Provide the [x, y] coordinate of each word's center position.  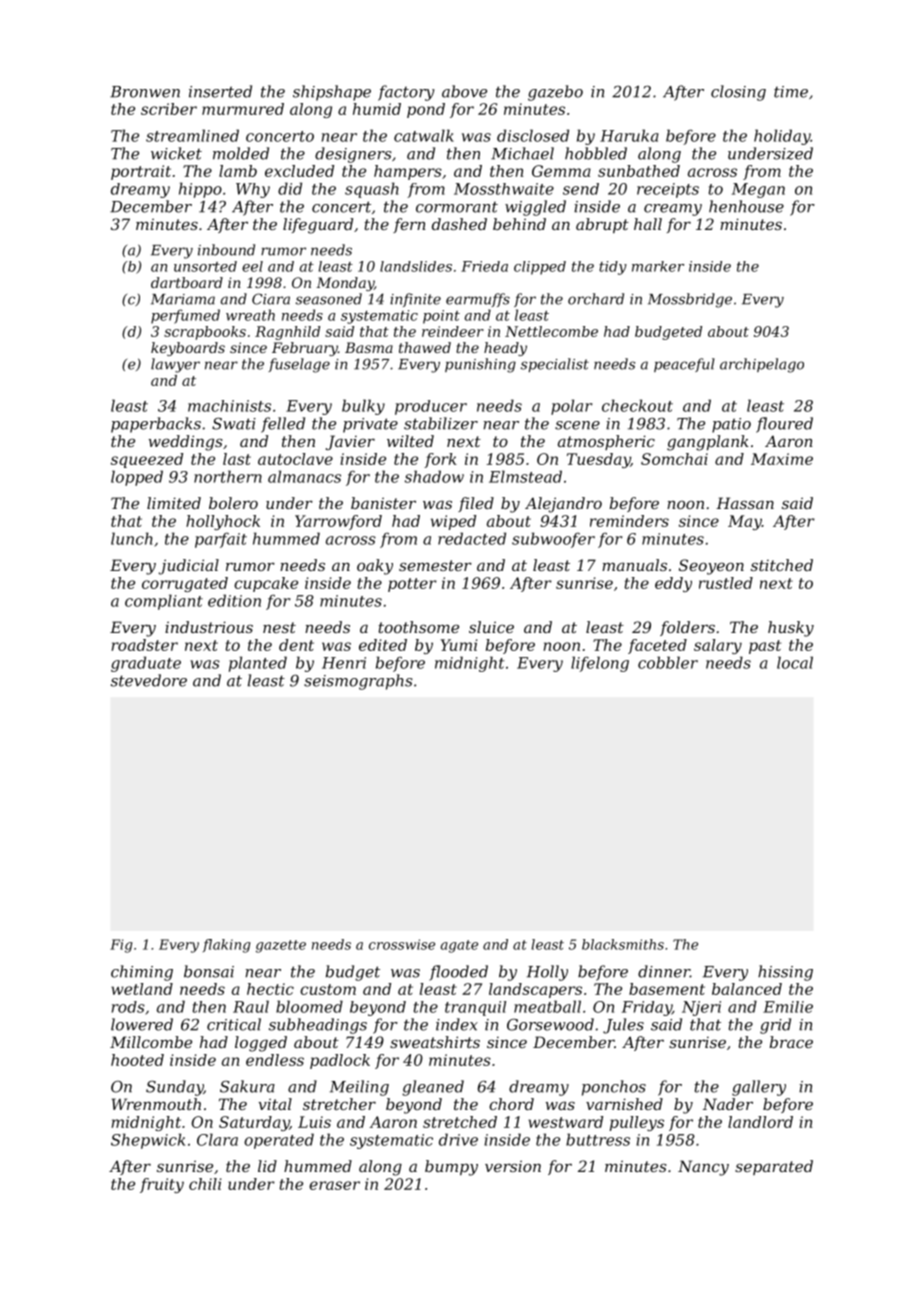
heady [505, 349]
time [791, 92]
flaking [226, 946]
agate [459, 946]
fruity [162, 1185]
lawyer [175, 365]
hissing [785, 973]
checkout [637, 405]
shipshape [332, 93]
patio [731, 425]
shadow [434, 476]
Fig [121, 946]
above [464, 91]
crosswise [402, 944]
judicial [188, 567]
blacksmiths [623, 944]
